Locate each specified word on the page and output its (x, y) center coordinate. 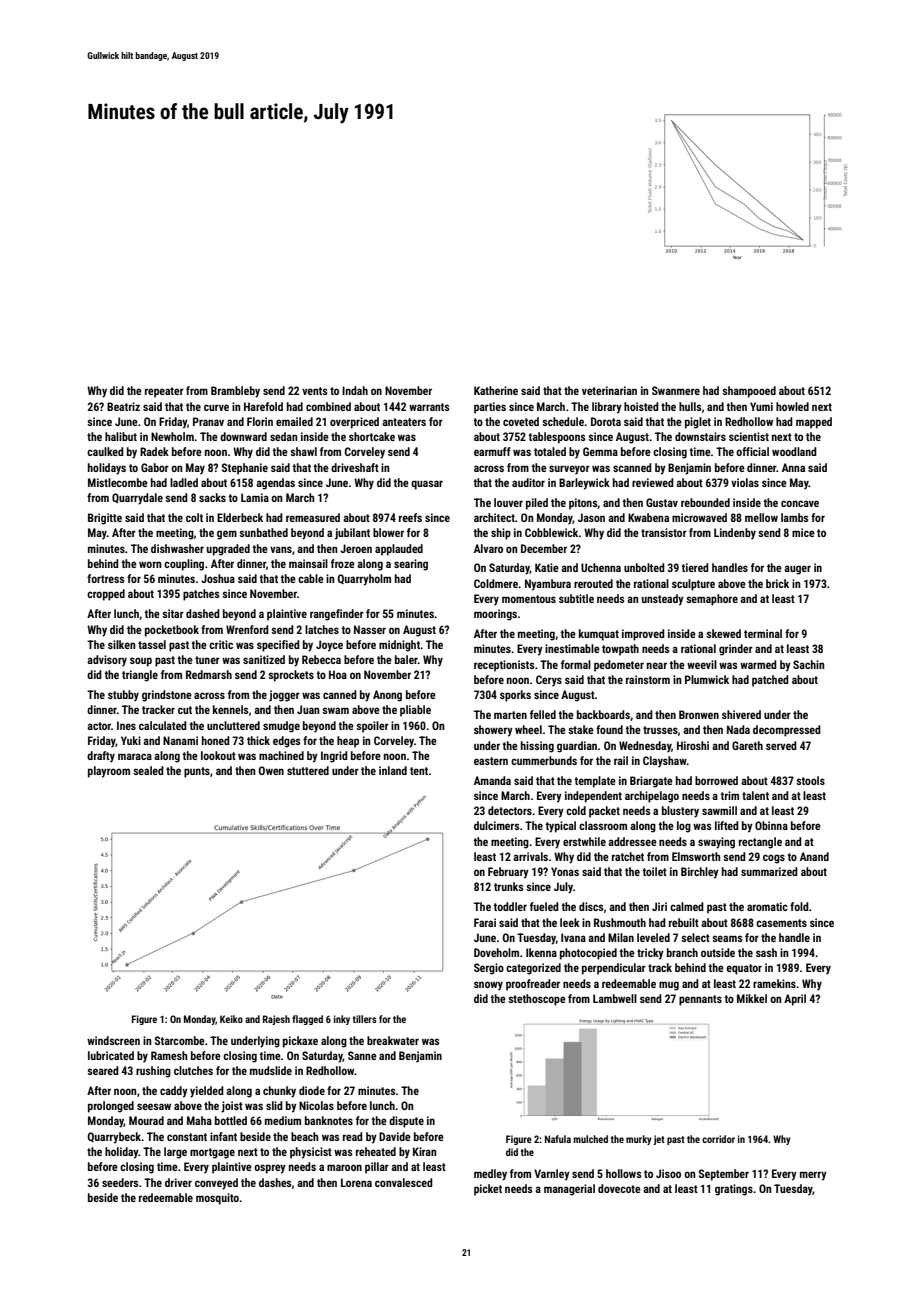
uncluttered (233, 725)
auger (797, 570)
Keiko (231, 1019)
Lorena (356, 1182)
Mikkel (752, 998)
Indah (355, 390)
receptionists (504, 666)
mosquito (217, 1199)
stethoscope (537, 1000)
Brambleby (235, 392)
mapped (814, 423)
